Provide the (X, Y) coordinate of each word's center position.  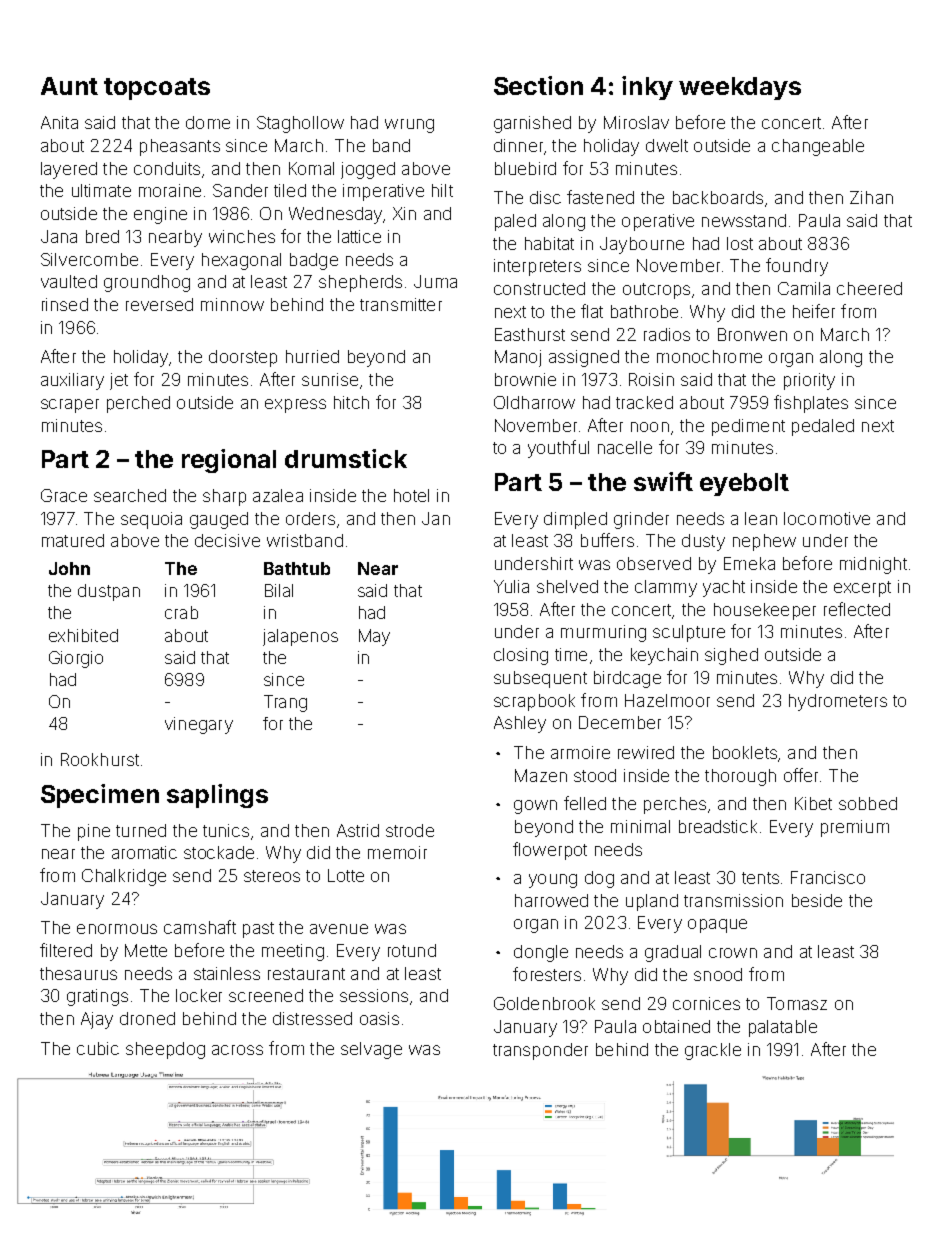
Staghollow (300, 124)
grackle (713, 1051)
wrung (409, 126)
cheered (869, 288)
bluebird (525, 168)
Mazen (541, 775)
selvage (371, 1050)
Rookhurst (100, 759)
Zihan (871, 197)
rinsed (65, 304)
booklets (745, 752)
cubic (98, 1048)
